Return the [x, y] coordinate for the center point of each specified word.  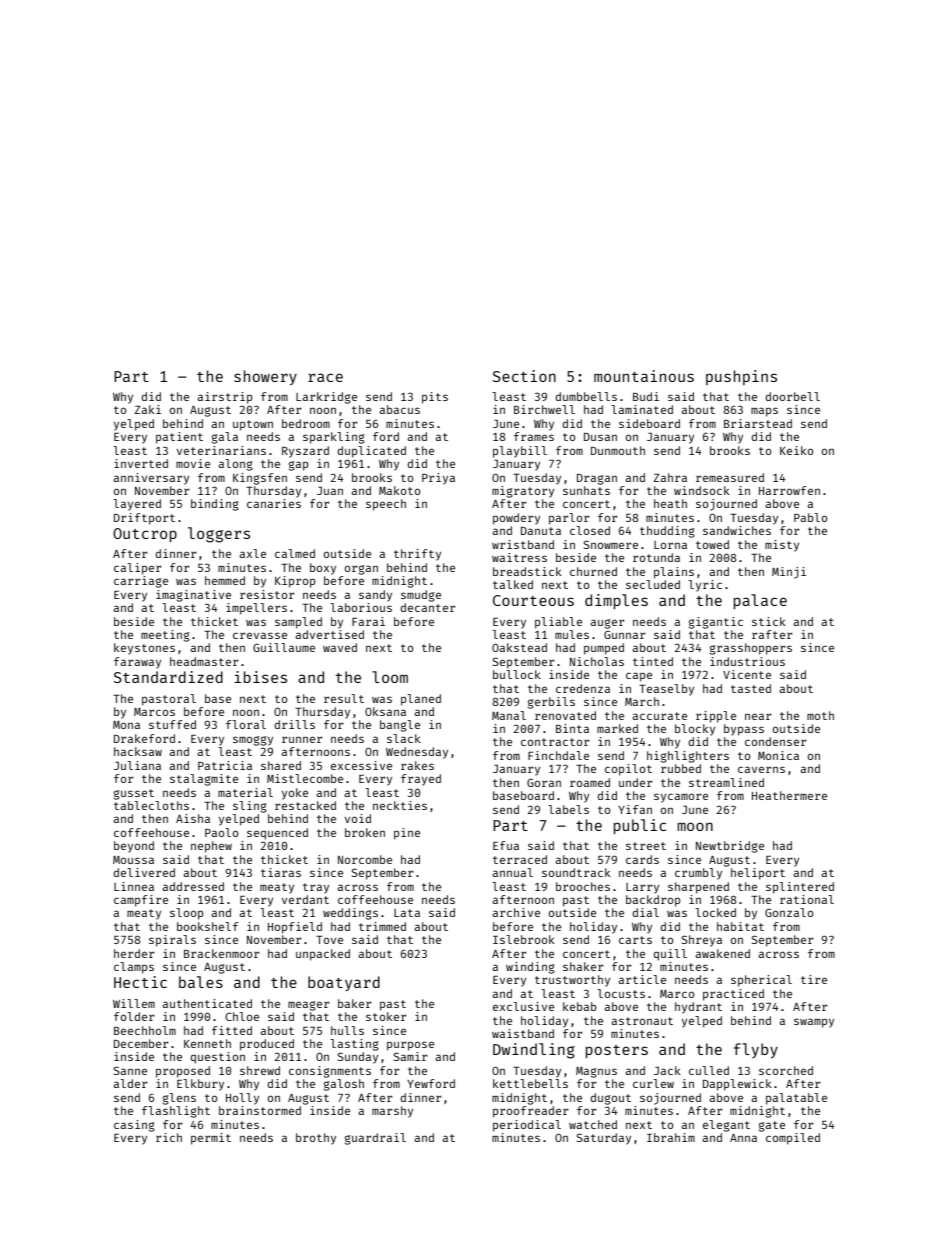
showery [265, 377]
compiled [793, 1139]
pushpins [741, 377]
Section [524, 376]
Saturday [604, 1139]
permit [211, 1139]
